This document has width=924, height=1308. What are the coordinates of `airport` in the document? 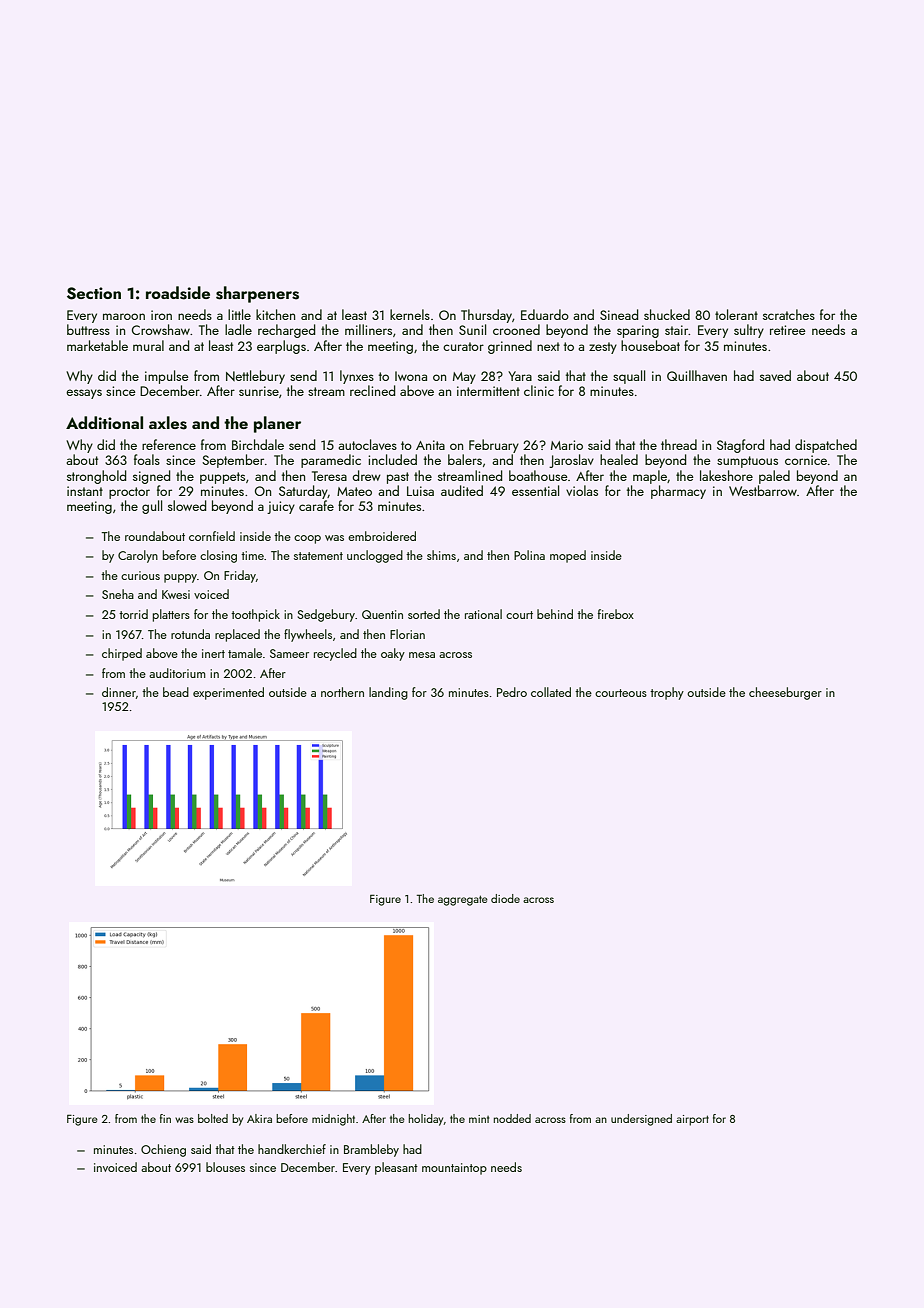 It's located at (692, 1120).
